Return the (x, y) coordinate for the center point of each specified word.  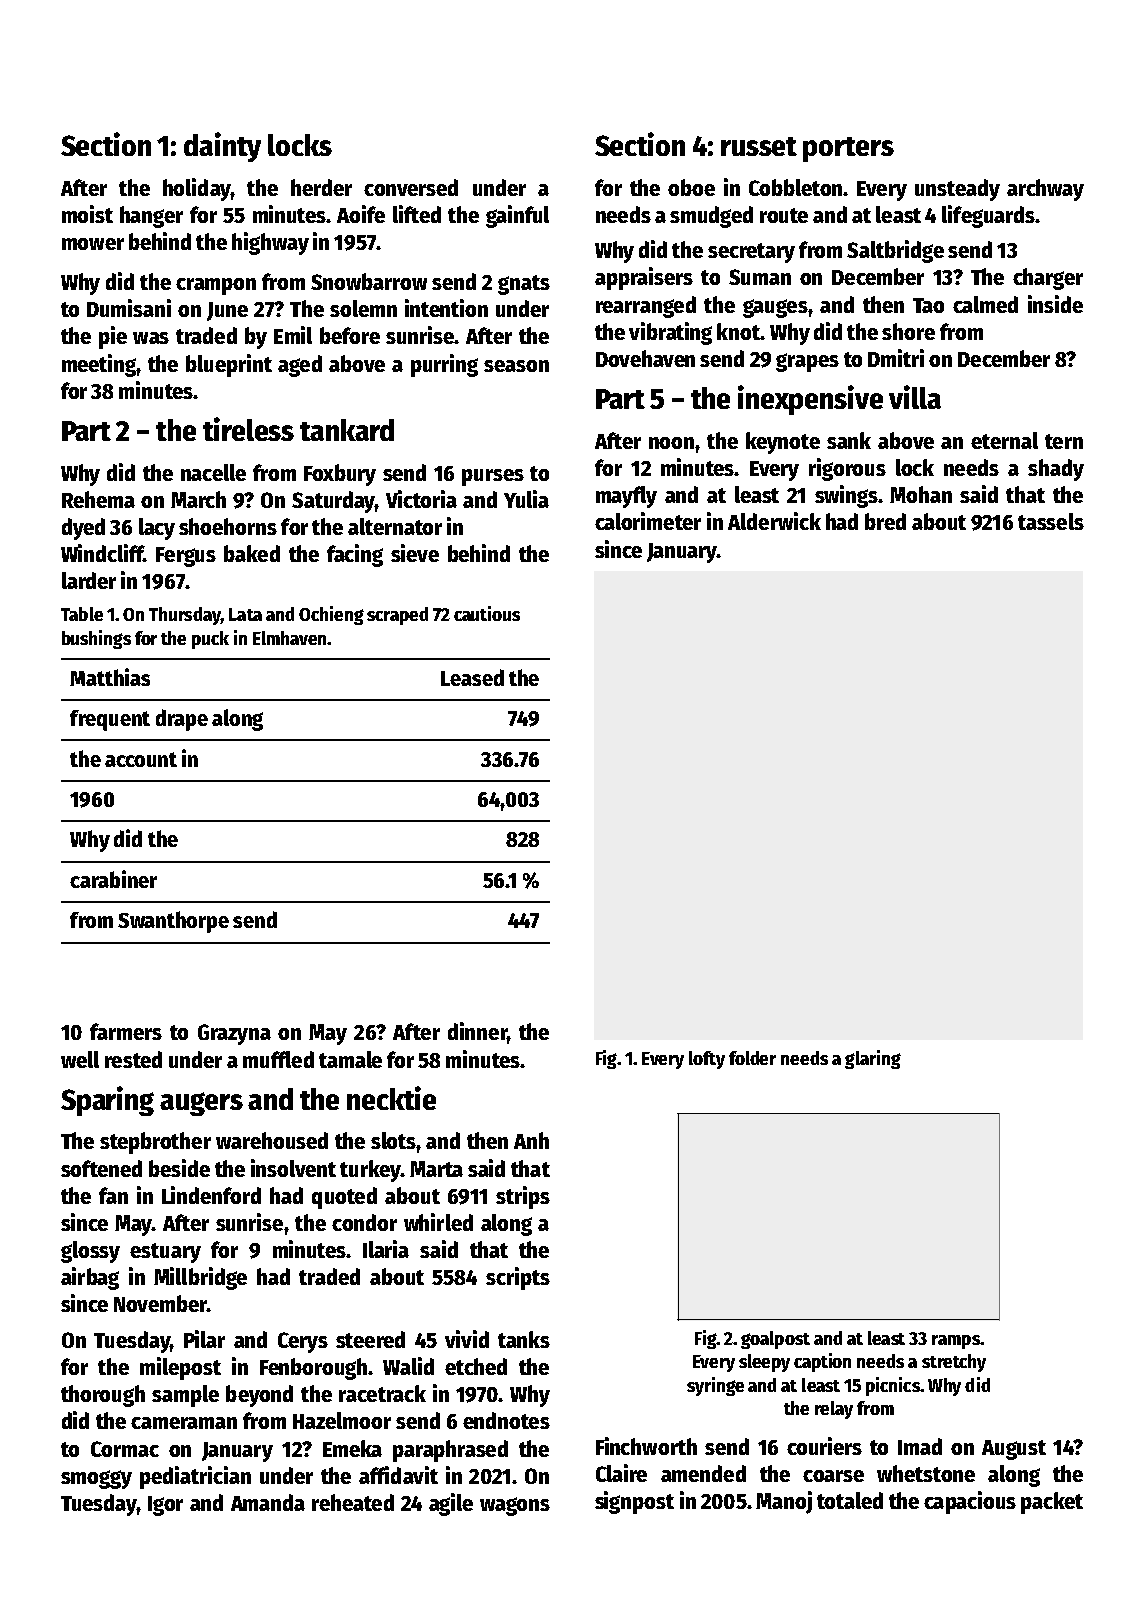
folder (752, 1058)
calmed (985, 304)
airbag (90, 1278)
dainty (222, 147)
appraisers (644, 278)
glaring (873, 1059)
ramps (956, 1342)
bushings (96, 639)
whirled (438, 1222)
